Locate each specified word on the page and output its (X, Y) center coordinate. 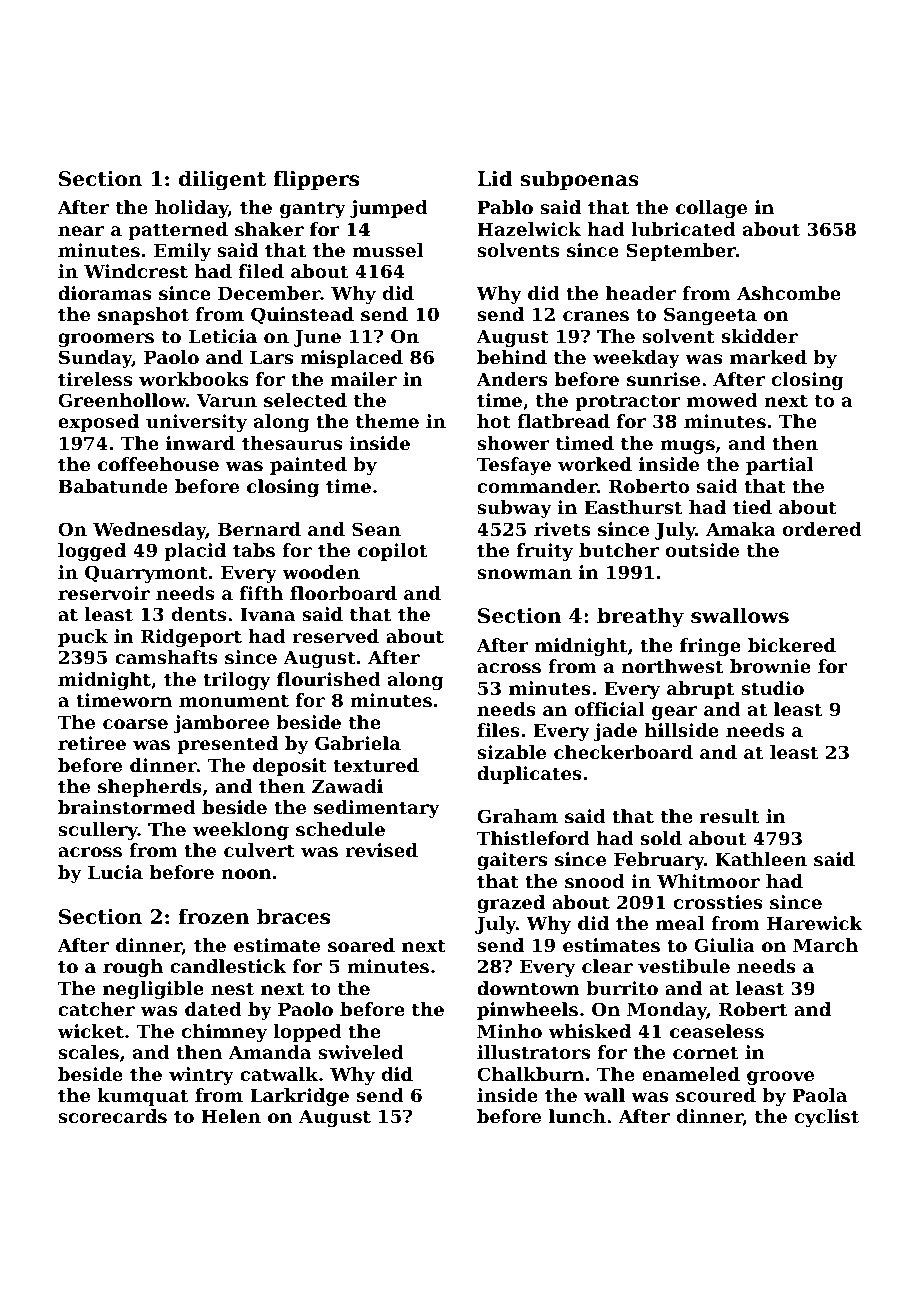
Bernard (259, 529)
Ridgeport (191, 638)
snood (595, 881)
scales (88, 1052)
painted (308, 466)
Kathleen (761, 859)
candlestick (228, 966)
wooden (321, 572)
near (81, 231)
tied (752, 507)
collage (711, 209)
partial (779, 466)
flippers (316, 180)
